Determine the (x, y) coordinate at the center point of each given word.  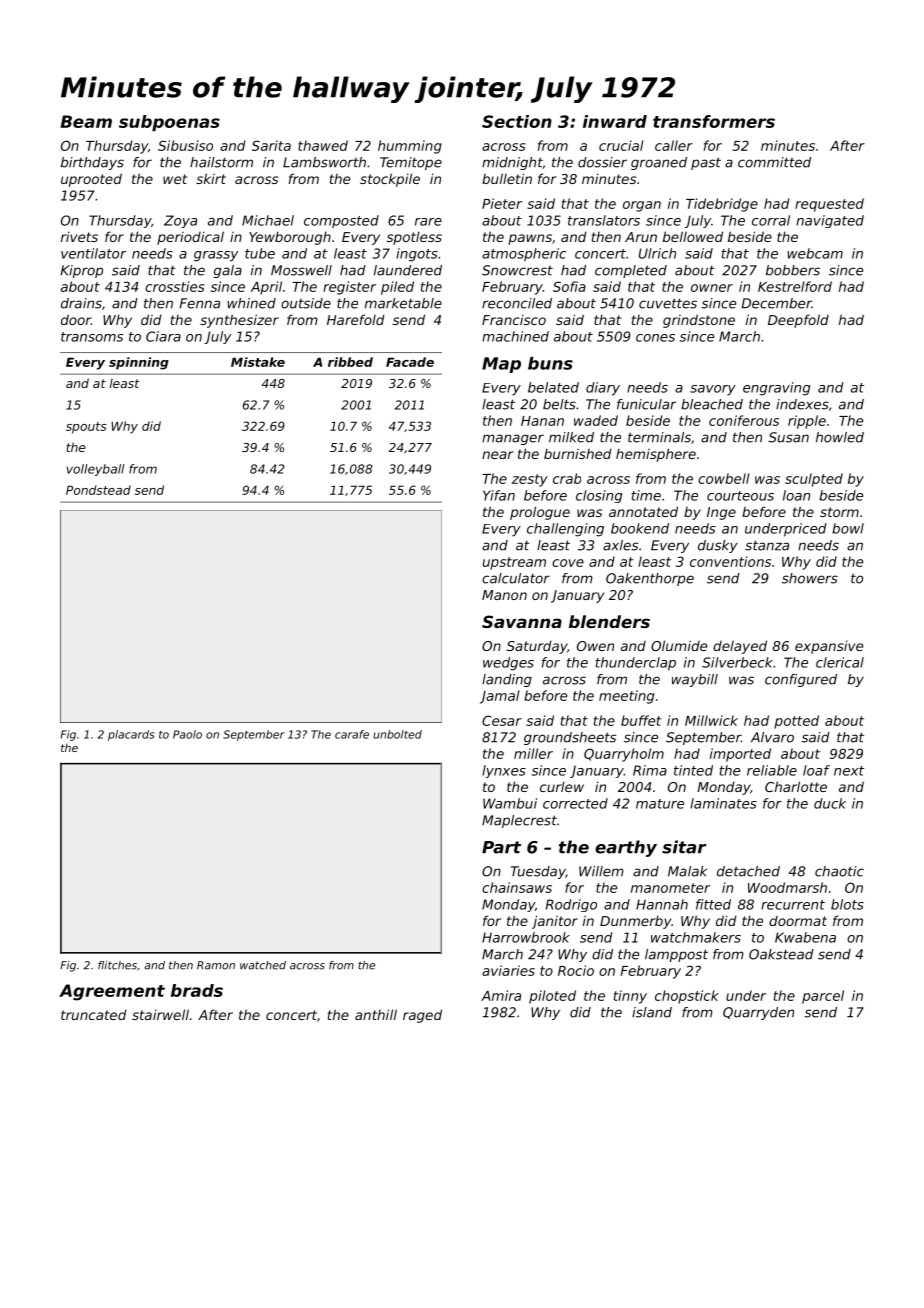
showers (810, 578)
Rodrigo (571, 905)
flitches (117, 965)
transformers (714, 121)
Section (517, 121)
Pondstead (98, 490)
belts (559, 404)
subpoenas (169, 123)
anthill (376, 1014)
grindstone (699, 321)
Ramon (216, 965)
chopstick (687, 997)
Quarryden (758, 1013)
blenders (609, 621)
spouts (86, 428)
